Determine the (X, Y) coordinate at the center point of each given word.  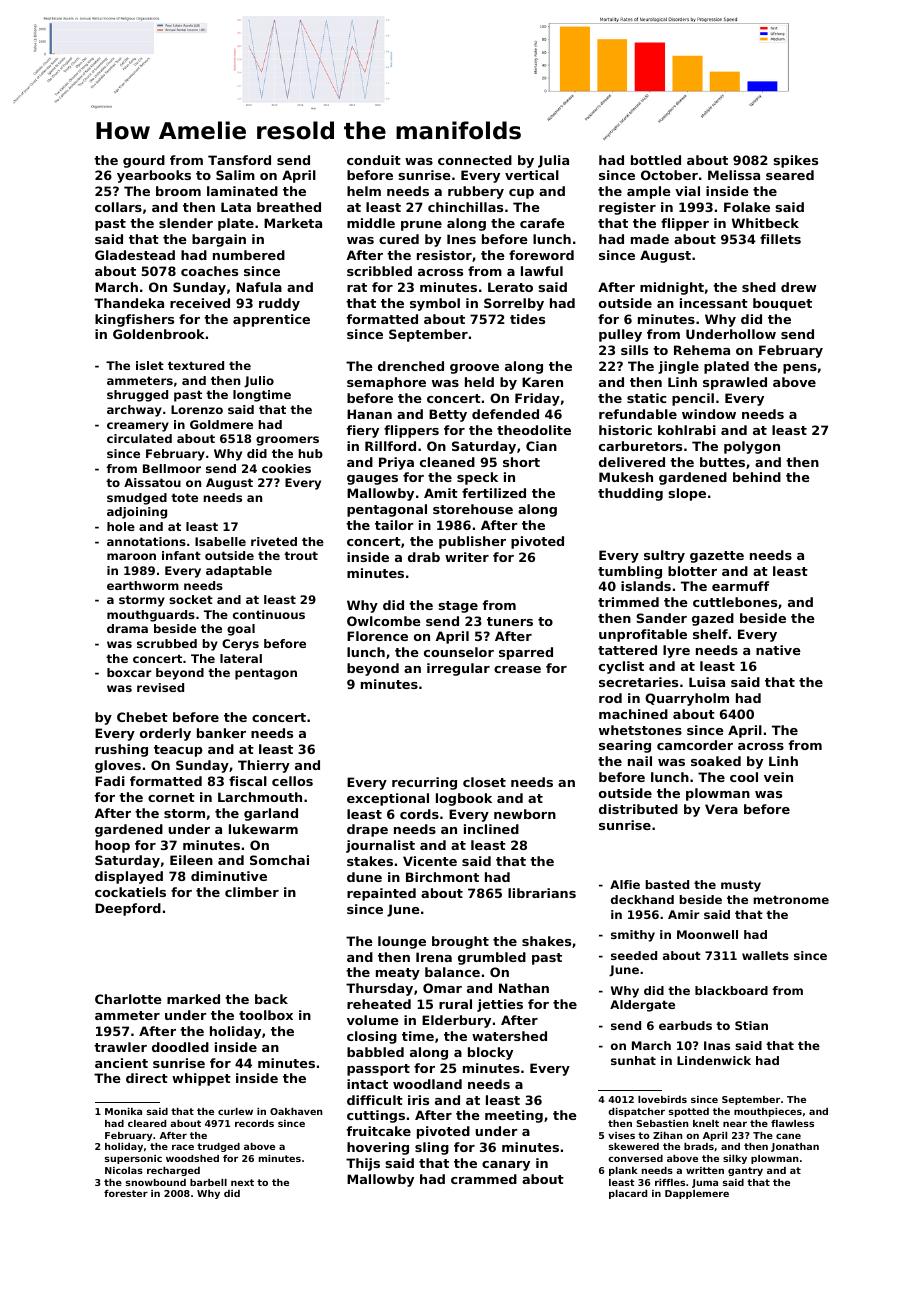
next (242, 1182)
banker (221, 733)
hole (121, 526)
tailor (394, 525)
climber (252, 892)
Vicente (430, 861)
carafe (542, 223)
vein (778, 777)
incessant (714, 303)
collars (118, 207)
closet (484, 782)
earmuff (740, 586)
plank (623, 1171)
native (778, 650)
